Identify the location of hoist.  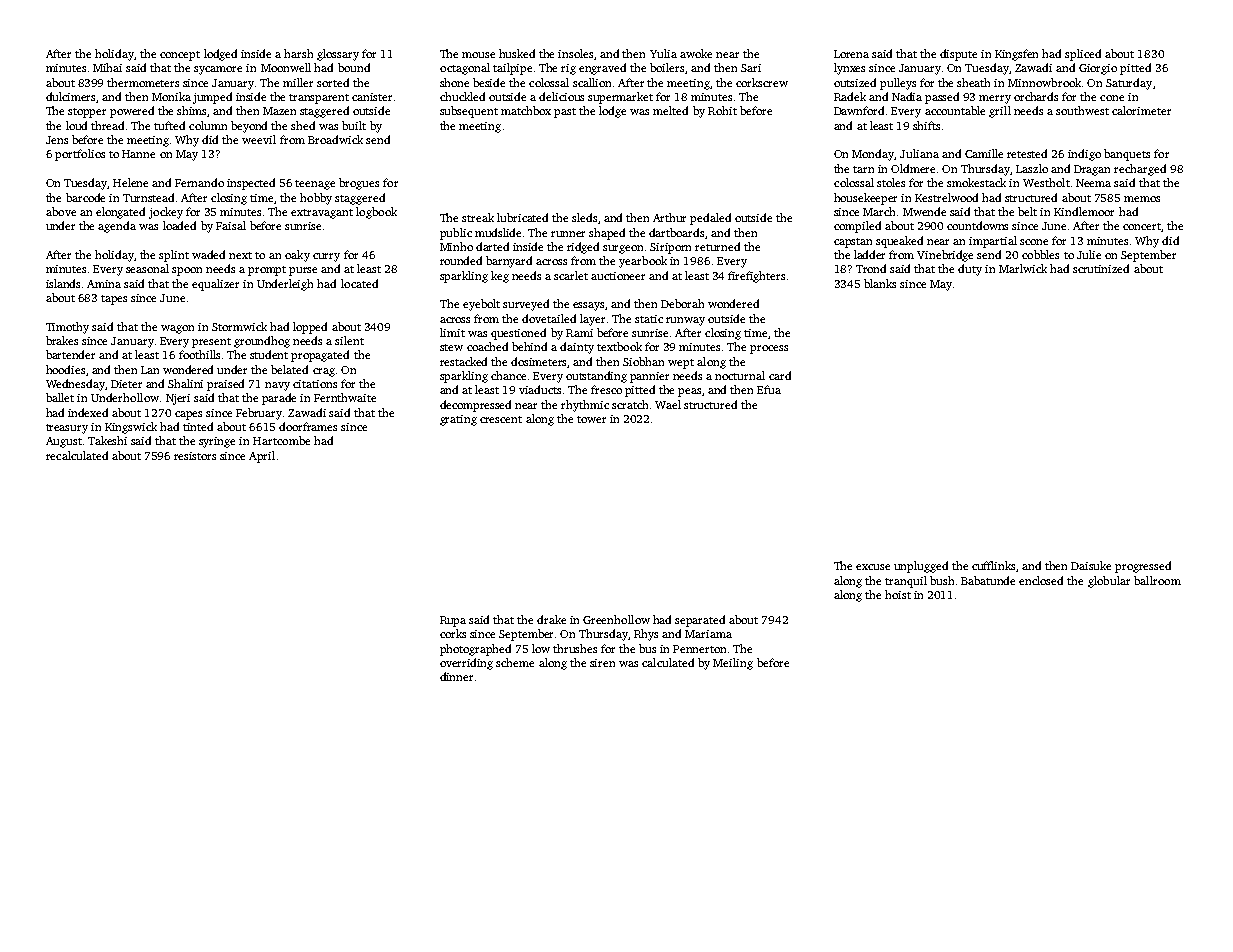
(898, 594).
